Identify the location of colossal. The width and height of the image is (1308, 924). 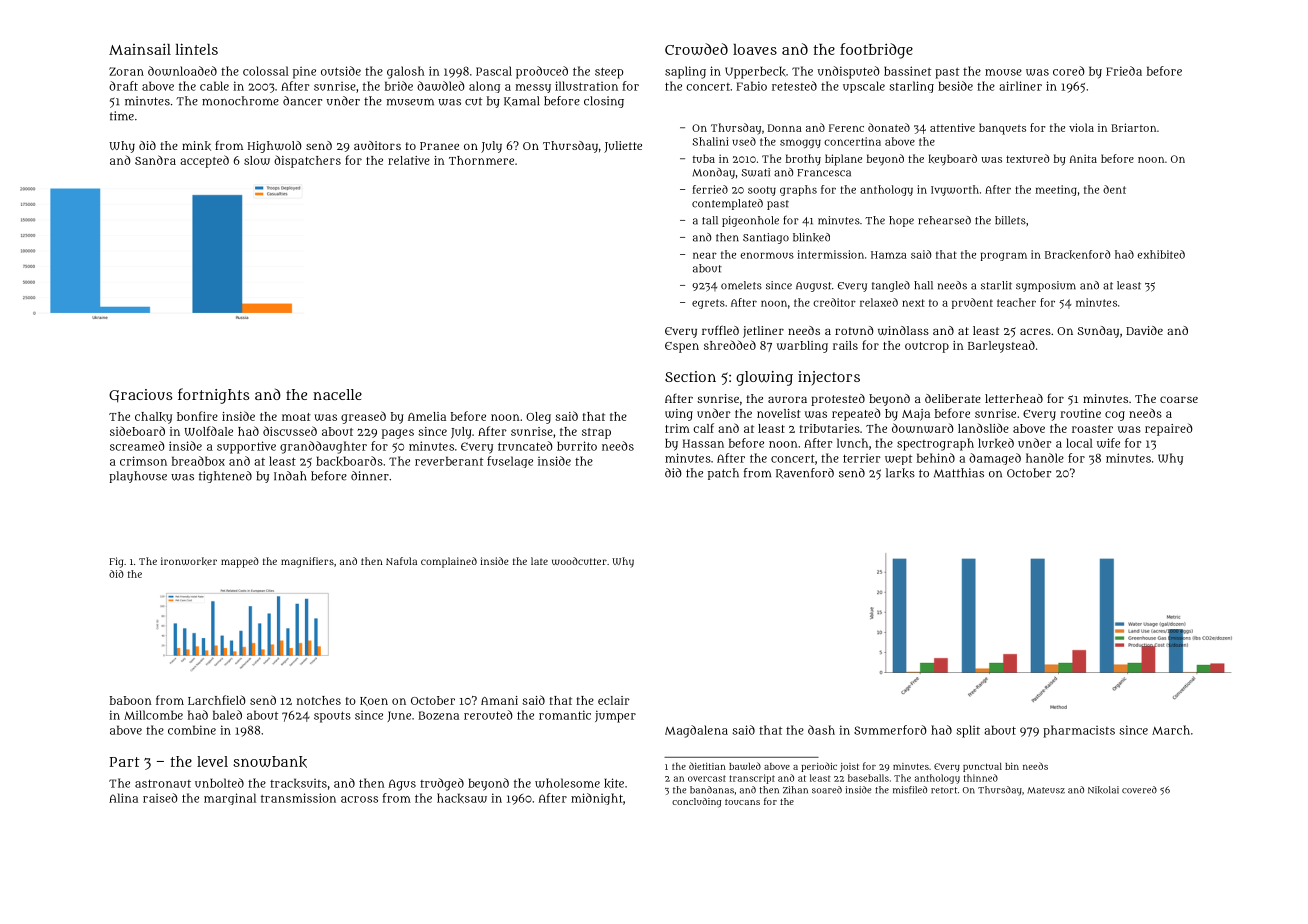
(266, 71).
